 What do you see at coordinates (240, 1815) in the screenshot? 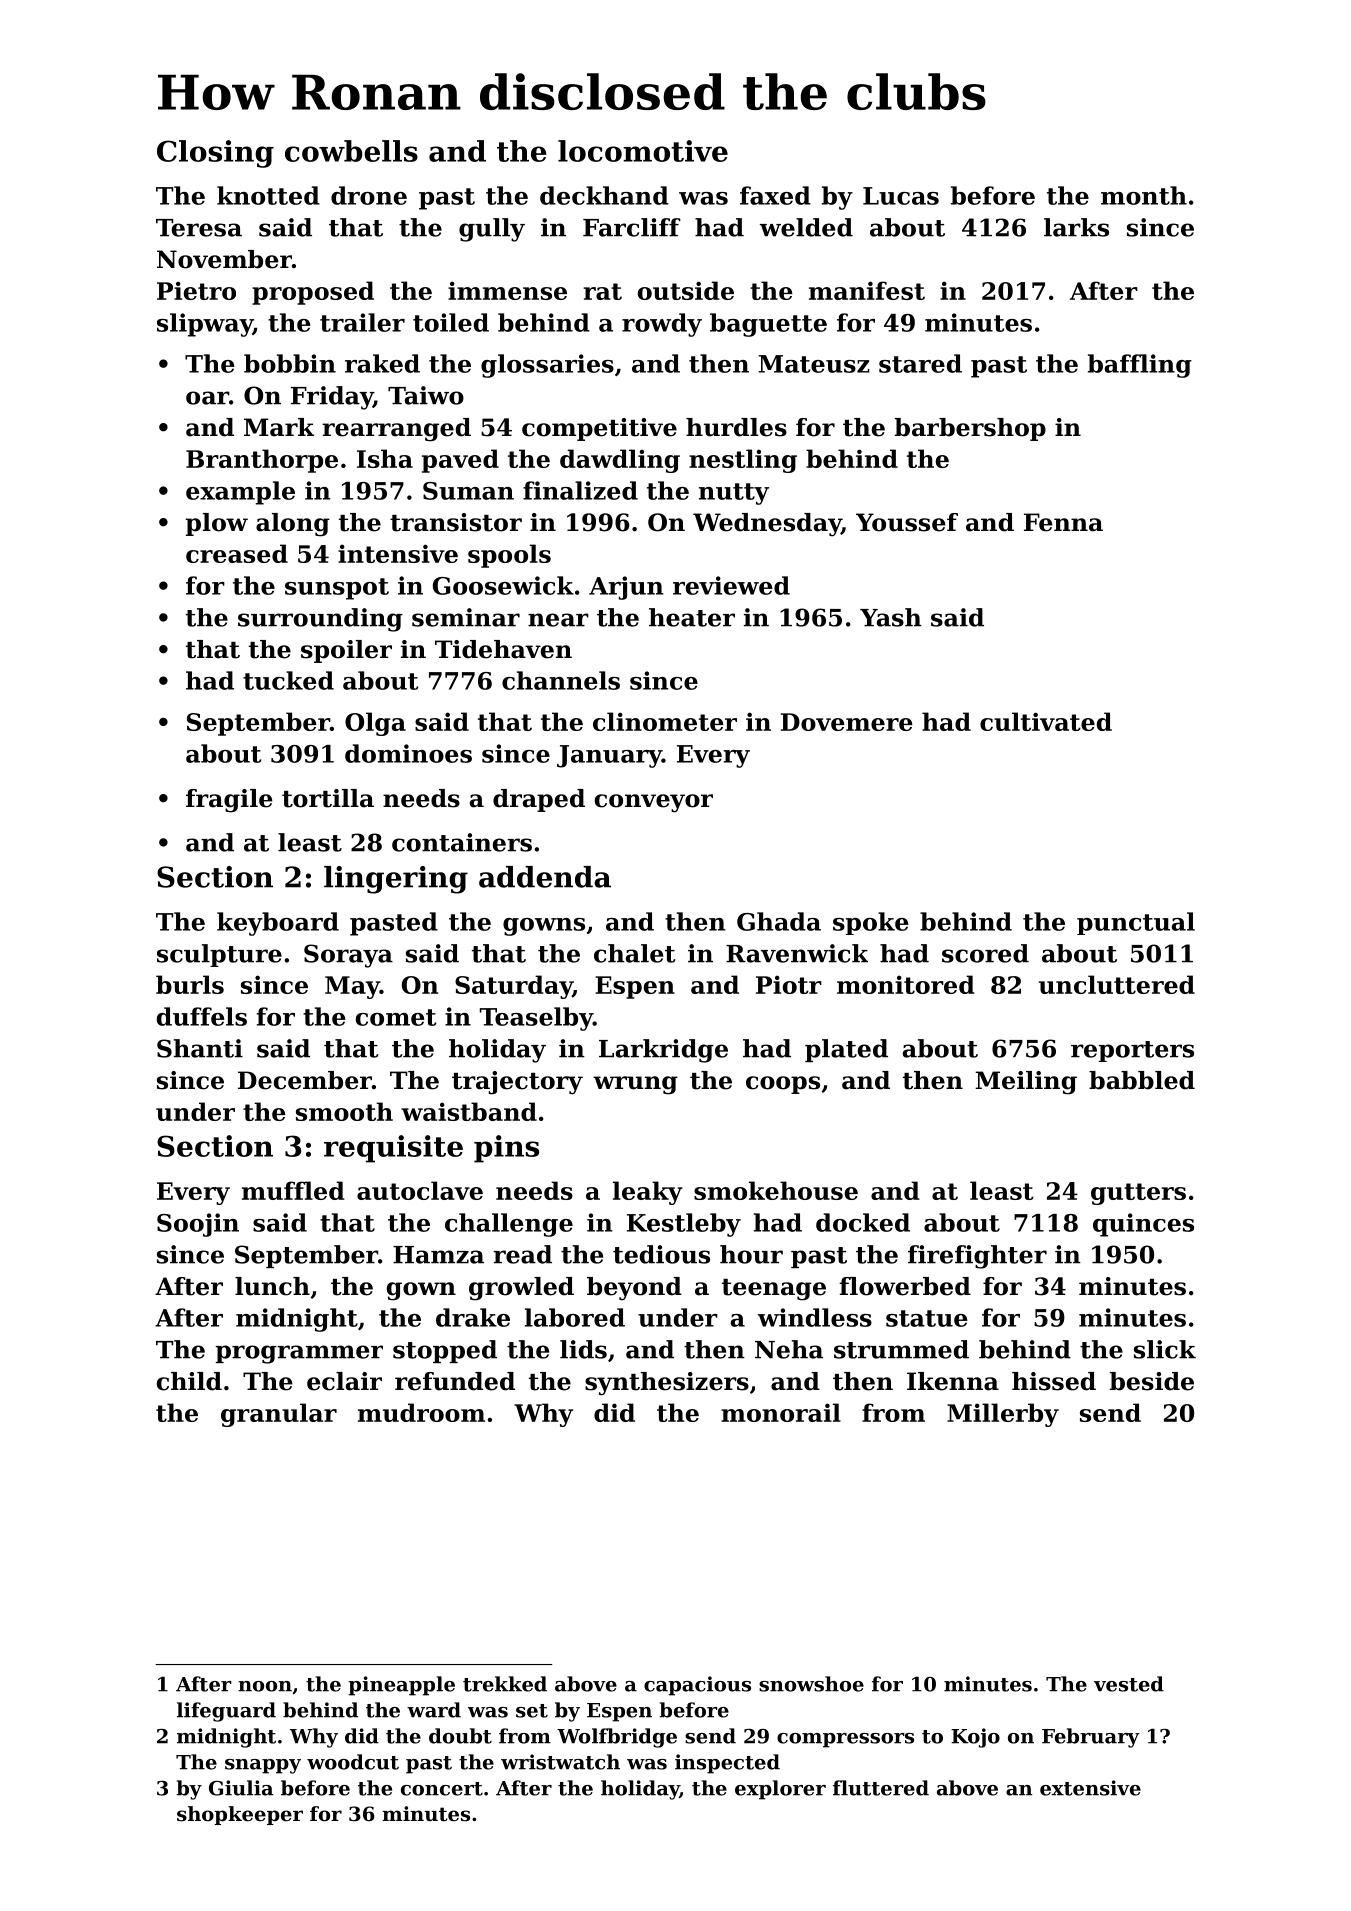
I see `shopkeeper` at bounding box center [240, 1815].
